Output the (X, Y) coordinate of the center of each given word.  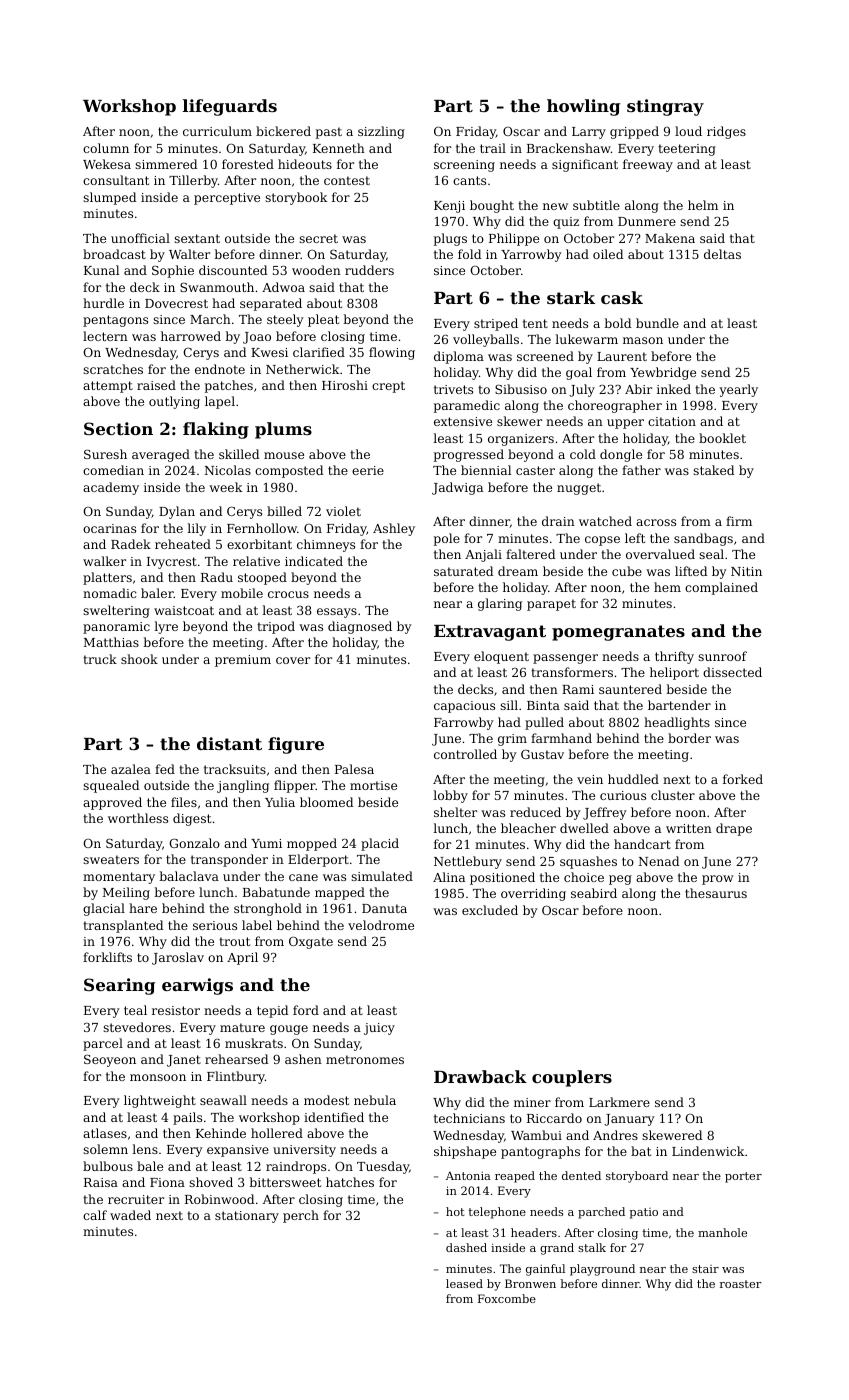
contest (347, 180)
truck (100, 659)
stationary (247, 1217)
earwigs (197, 986)
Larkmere (619, 1102)
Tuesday (383, 1167)
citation (672, 421)
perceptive (227, 199)
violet (343, 511)
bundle (657, 323)
